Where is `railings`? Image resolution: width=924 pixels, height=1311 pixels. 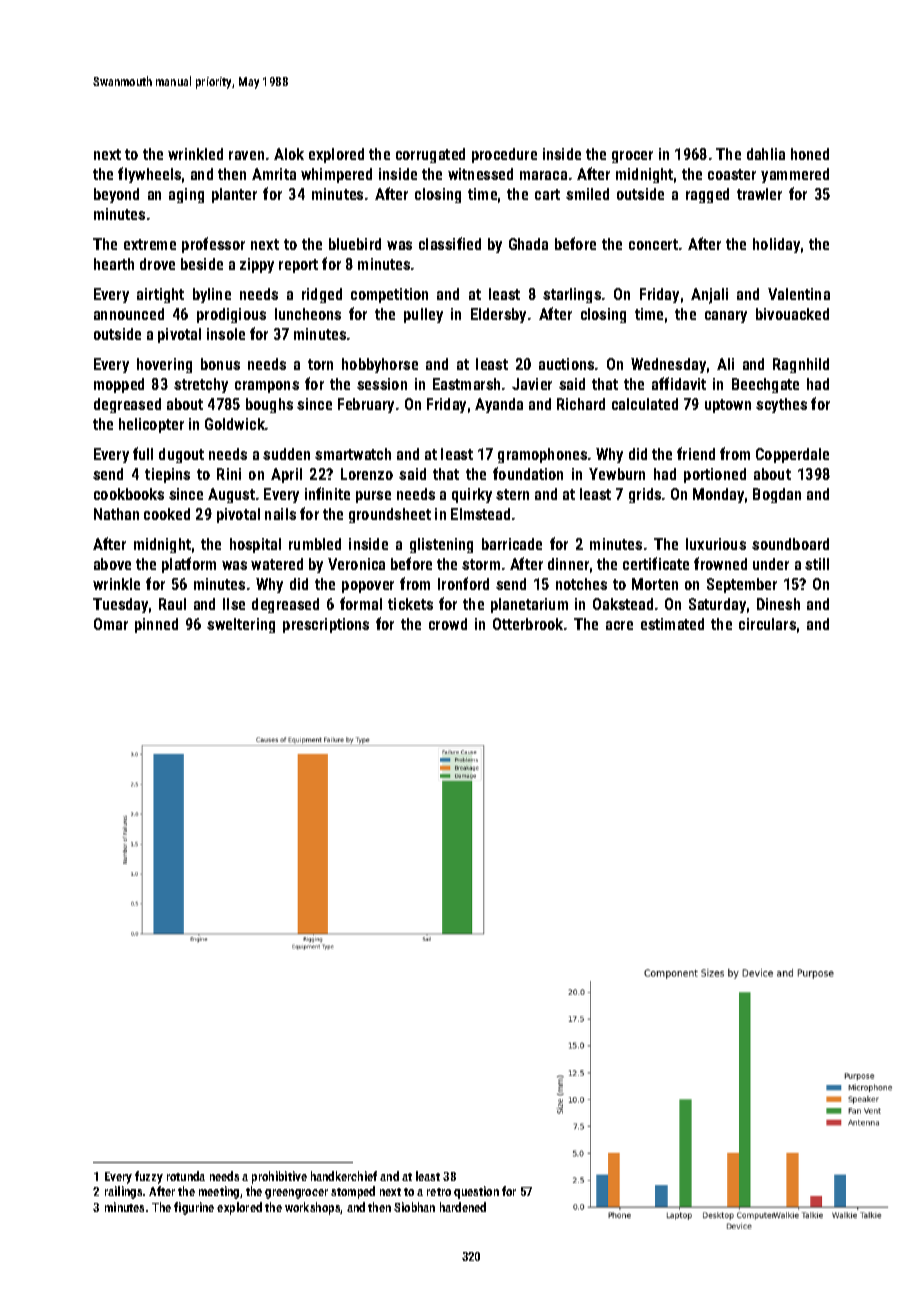 railings is located at coordinates (123, 1192).
